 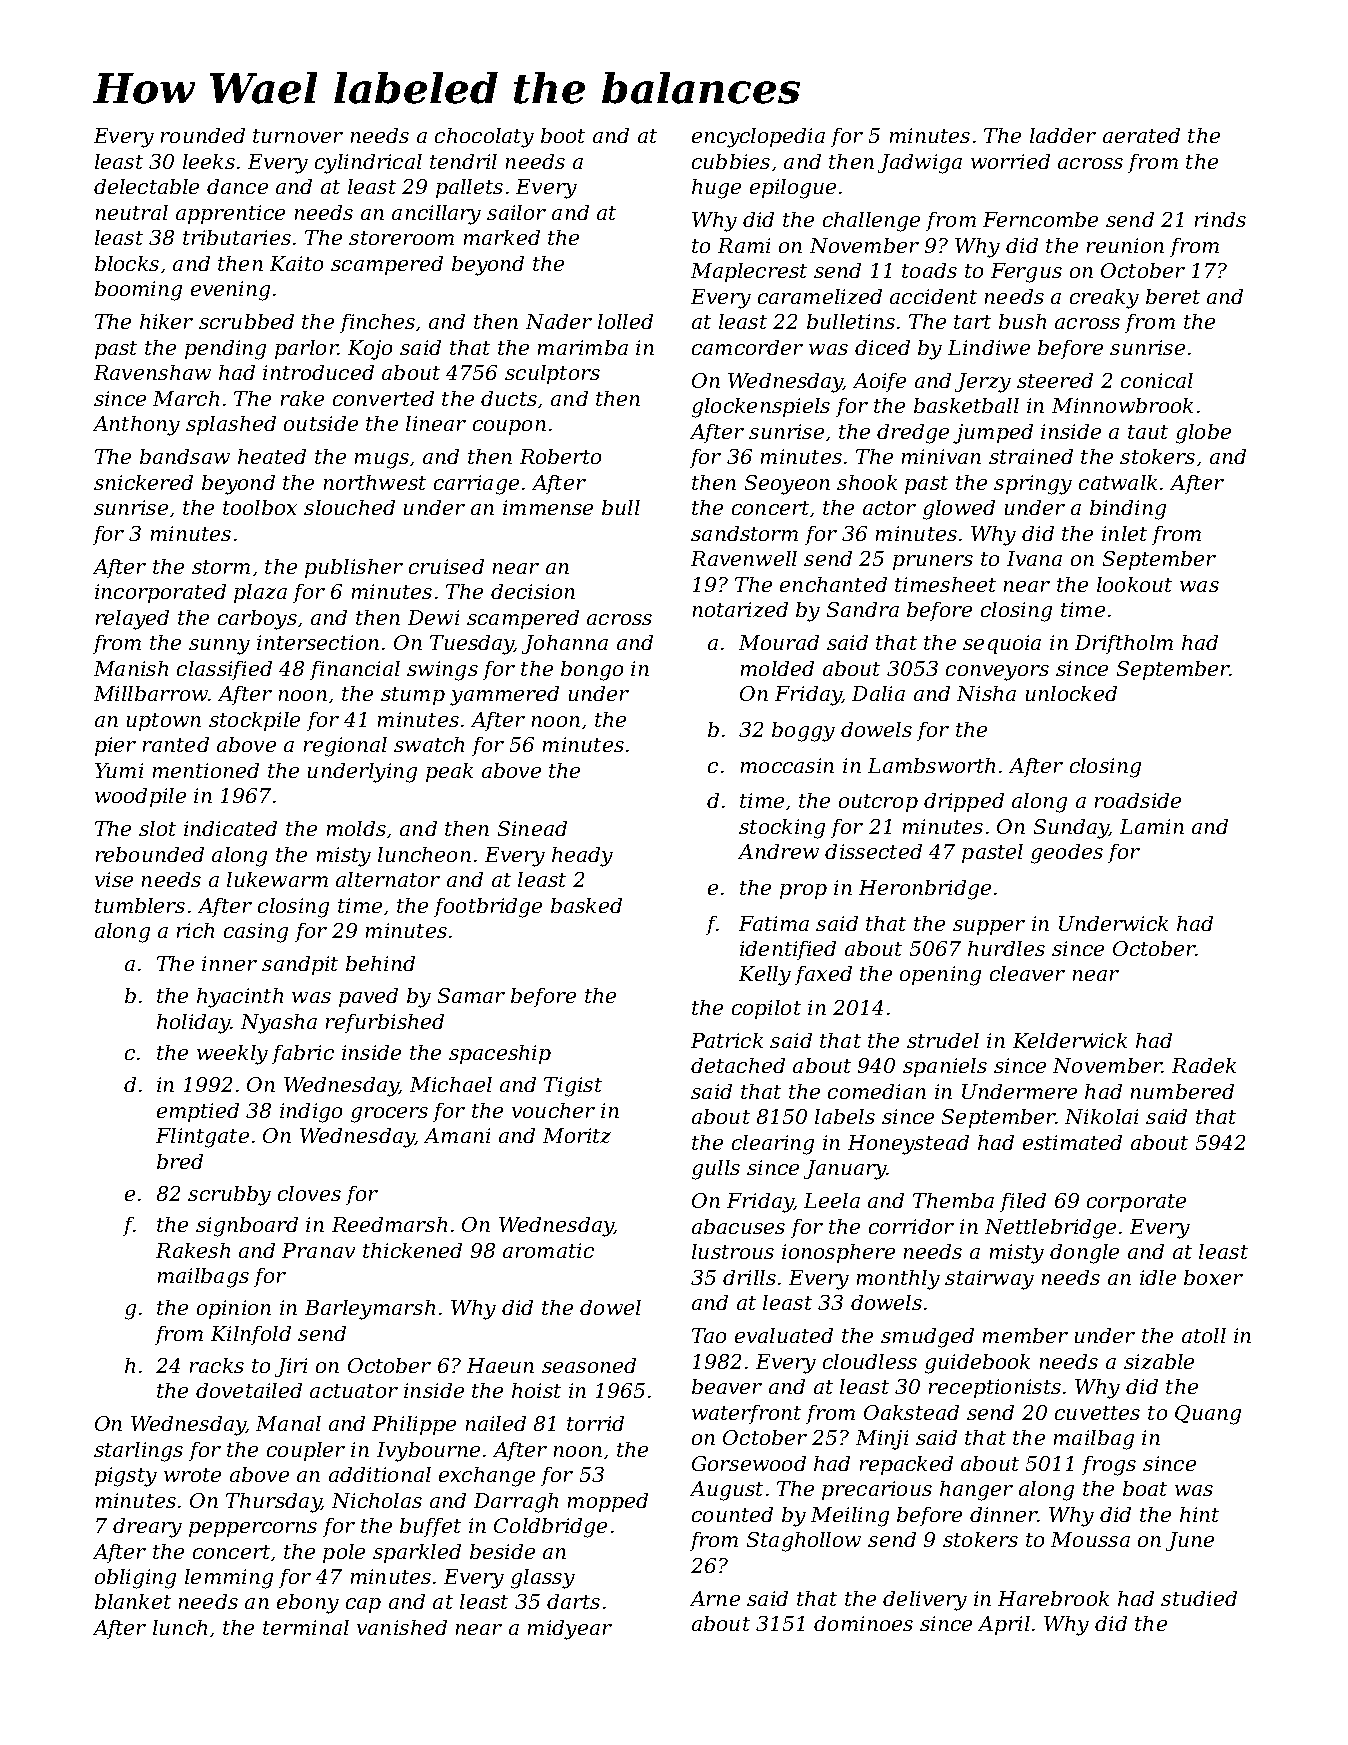 I want to click on Kelly, so click(x=765, y=976).
